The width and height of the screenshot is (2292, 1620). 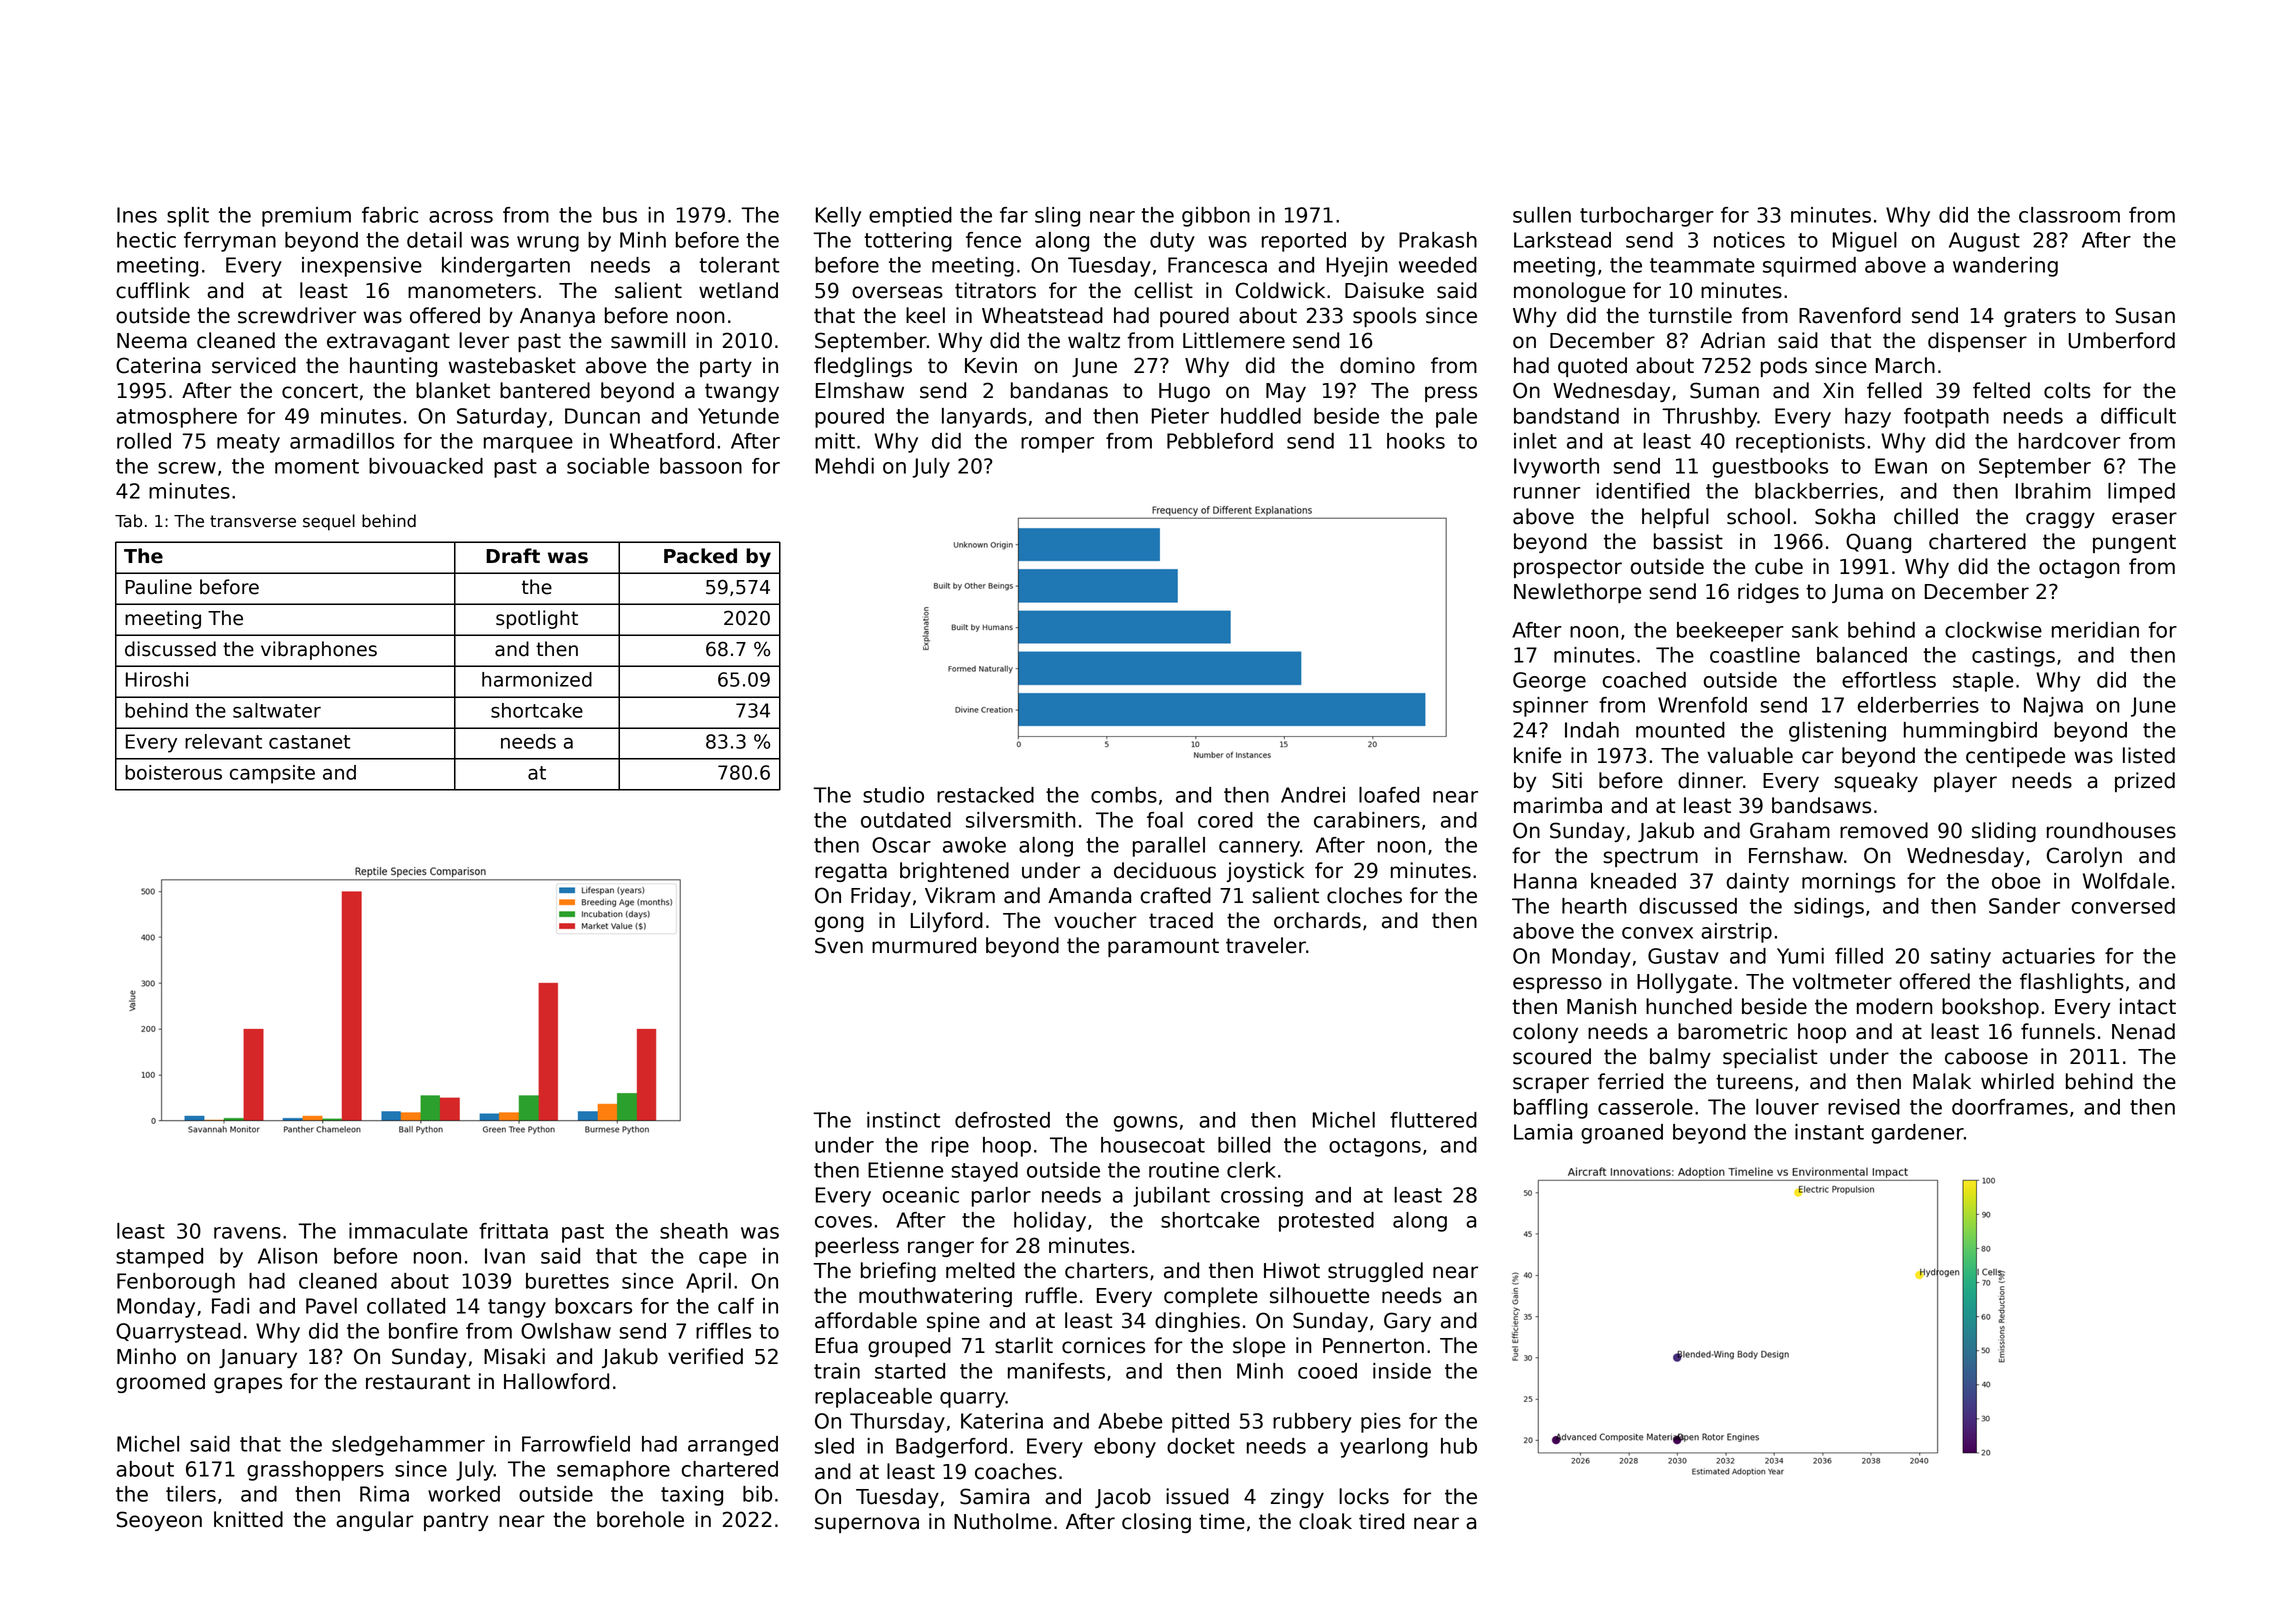 I want to click on gardener, so click(x=1918, y=1134).
